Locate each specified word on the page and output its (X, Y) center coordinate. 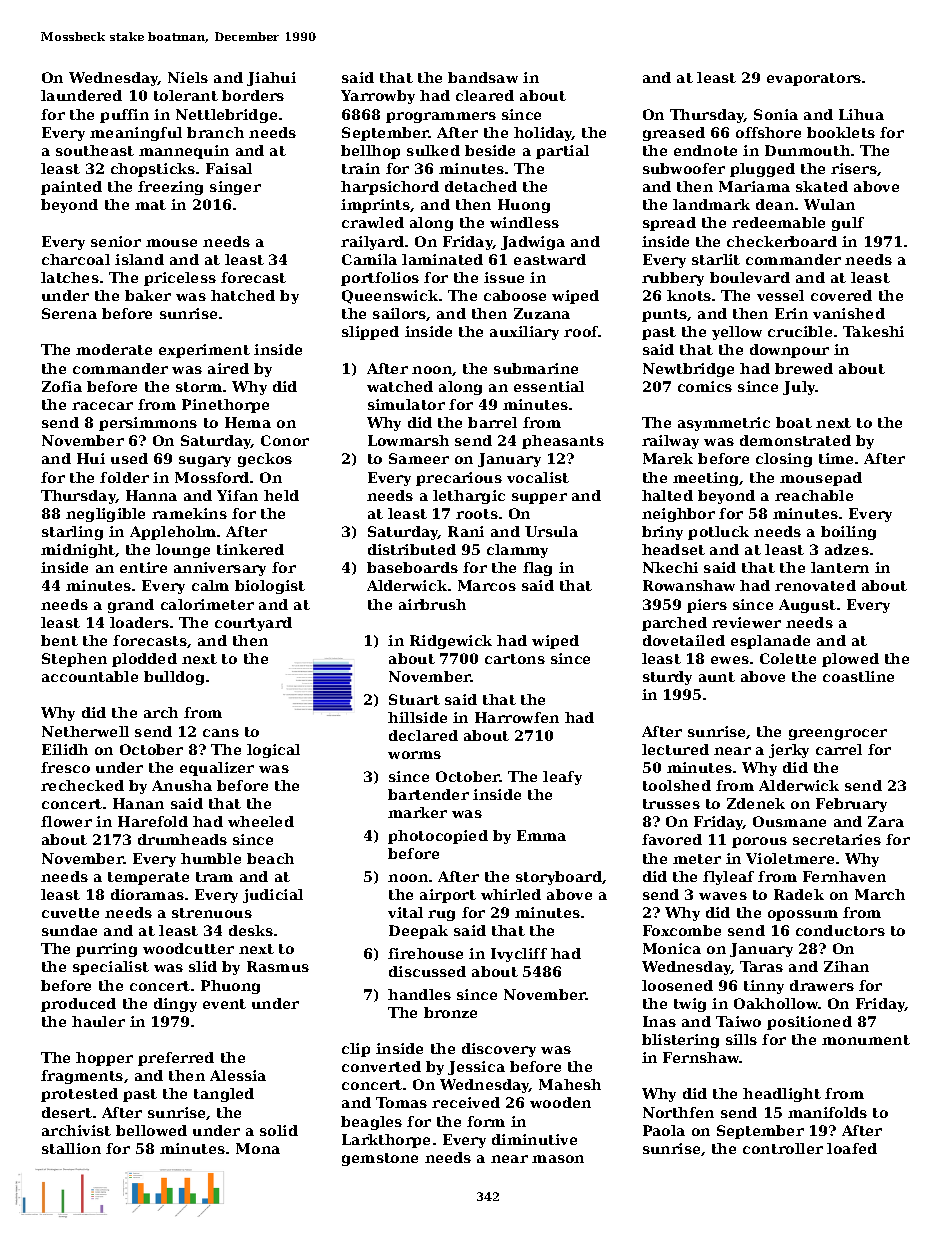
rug (441, 915)
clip (356, 1050)
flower (66, 821)
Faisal (229, 168)
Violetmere (790, 858)
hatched (243, 295)
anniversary (220, 569)
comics (705, 386)
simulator (406, 404)
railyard (372, 243)
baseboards (412, 567)
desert (67, 1112)
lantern (840, 567)
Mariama (754, 186)
